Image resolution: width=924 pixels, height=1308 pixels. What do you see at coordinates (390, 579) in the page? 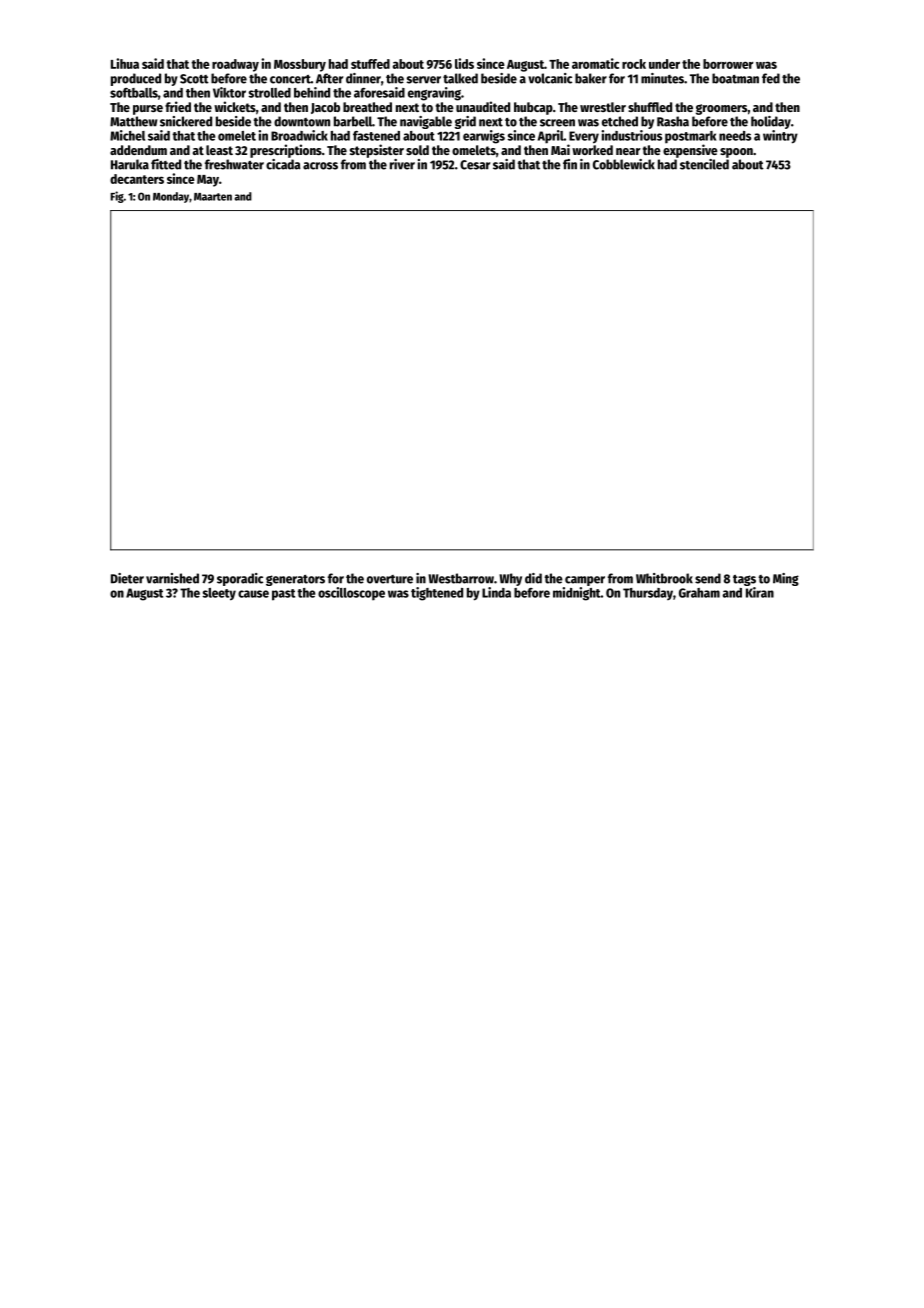
I see `overture` at bounding box center [390, 579].
